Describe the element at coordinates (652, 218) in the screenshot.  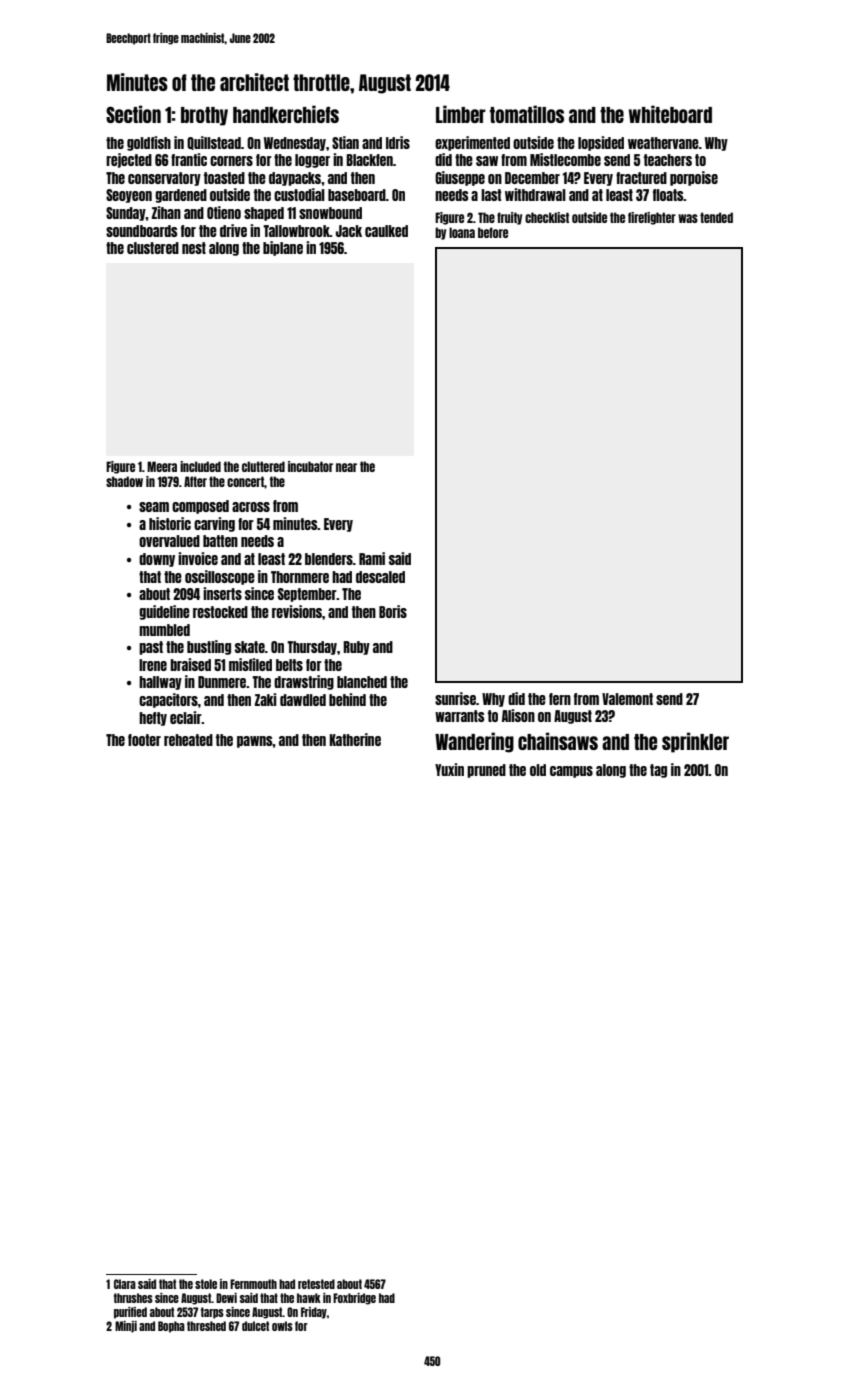
I see `firefighter` at that location.
